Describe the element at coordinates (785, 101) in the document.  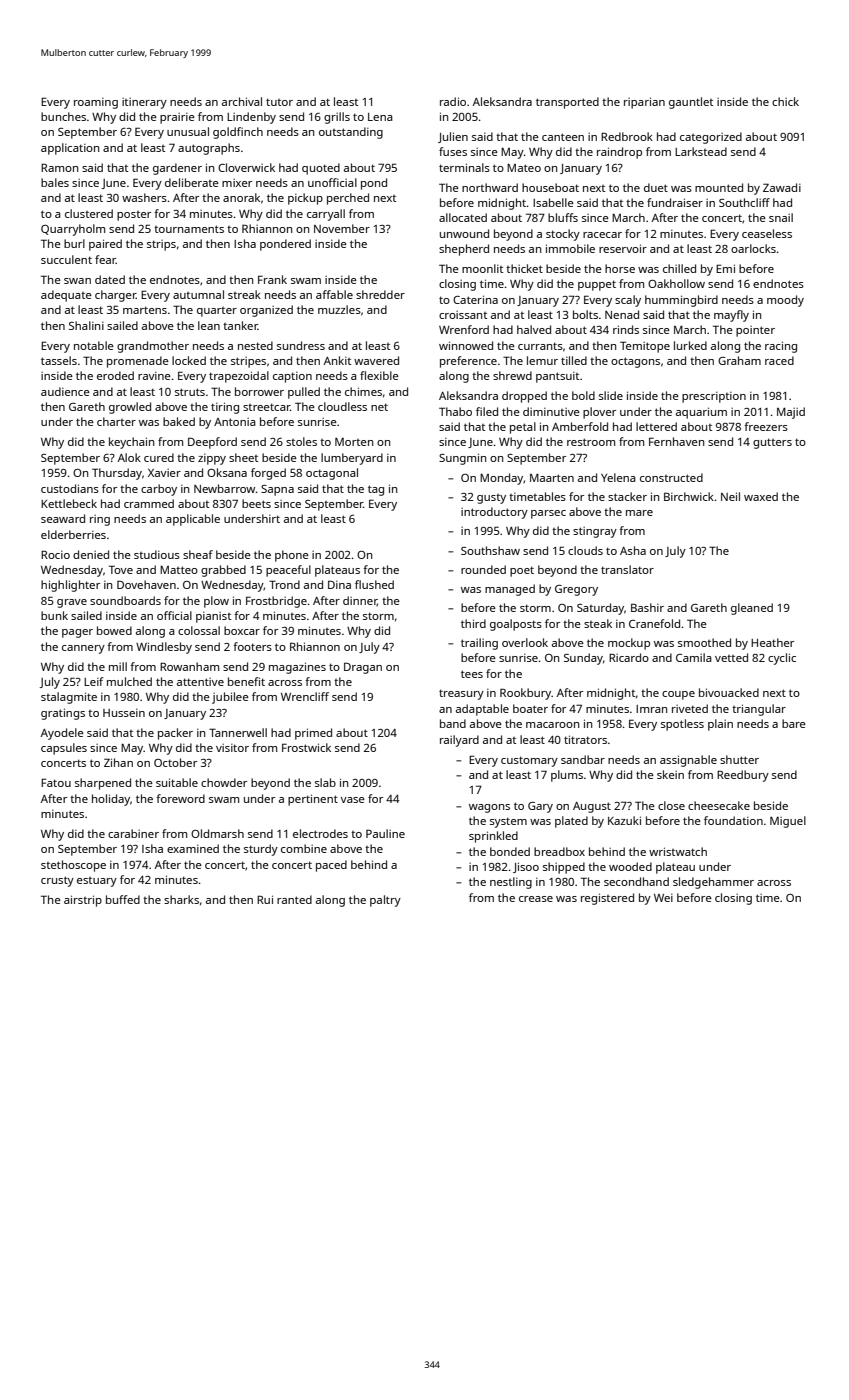
I see `chick` at that location.
